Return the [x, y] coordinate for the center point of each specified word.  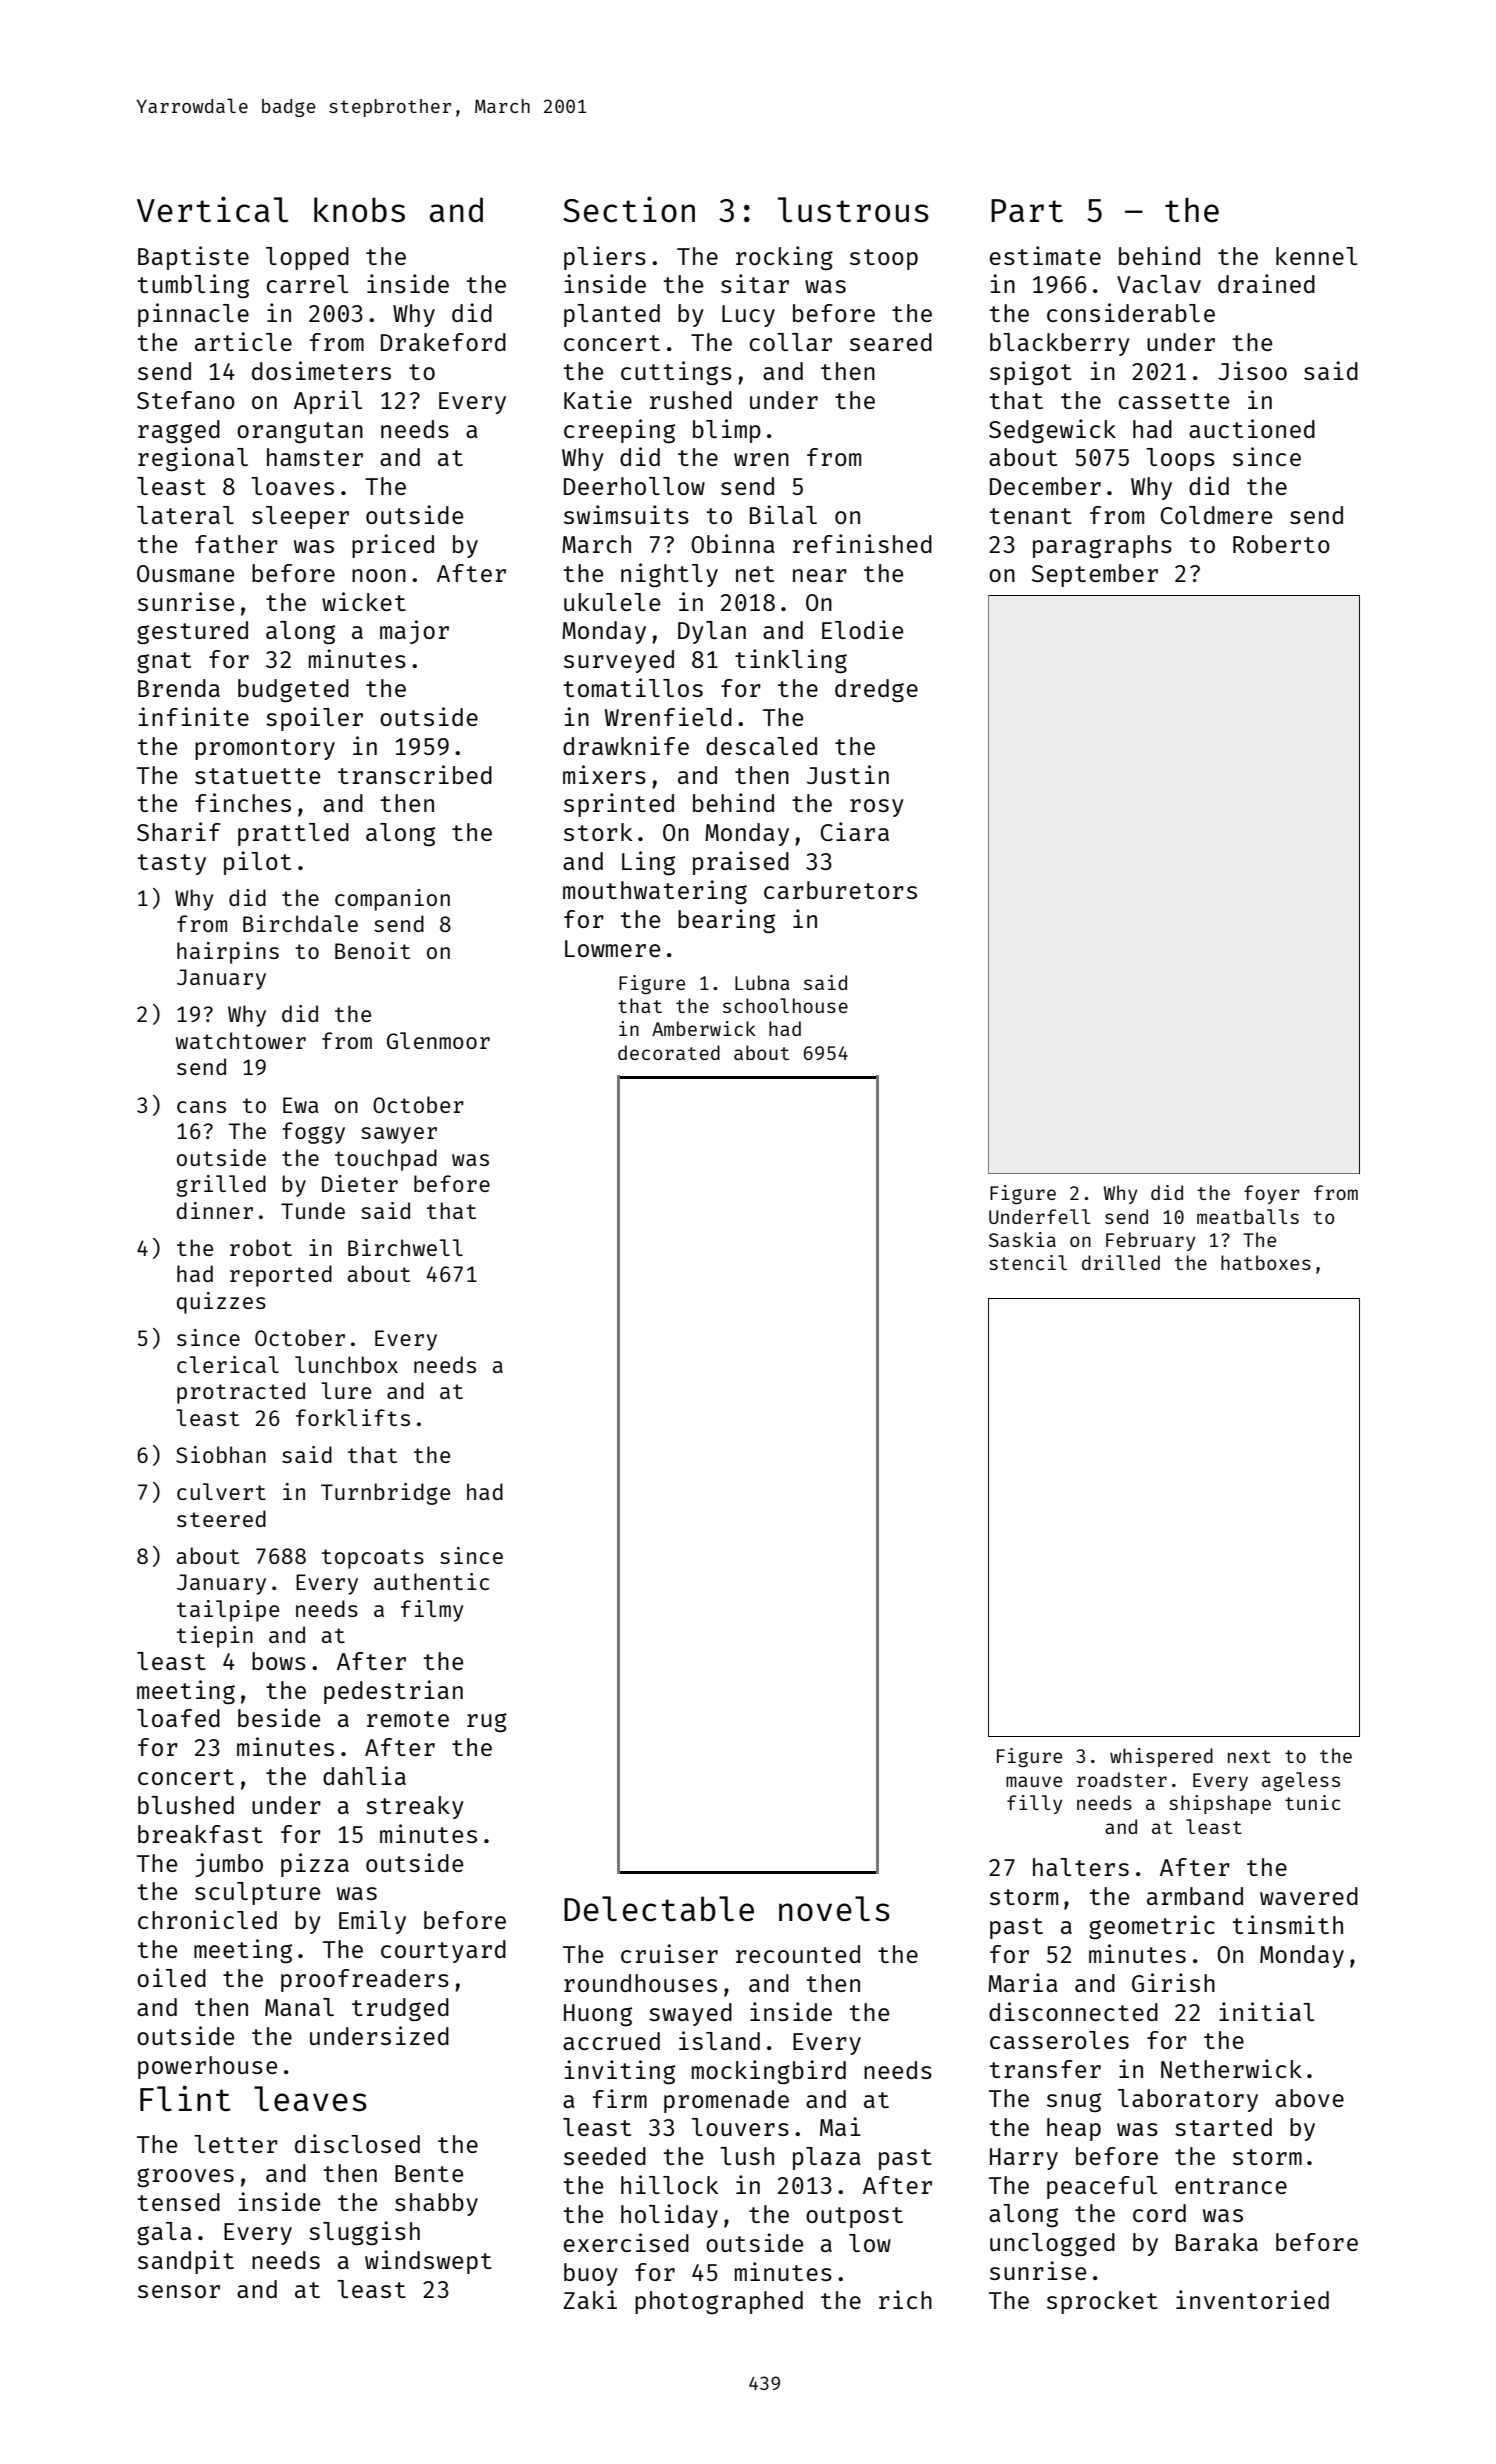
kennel [1316, 256]
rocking [784, 258]
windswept [428, 2262]
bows [279, 1661]
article [243, 341]
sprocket [1102, 2302]
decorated [669, 1052]
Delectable [659, 1909]
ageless [1301, 1781]
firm [620, 2098]
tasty [172, 864]
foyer [1272, 1194]
